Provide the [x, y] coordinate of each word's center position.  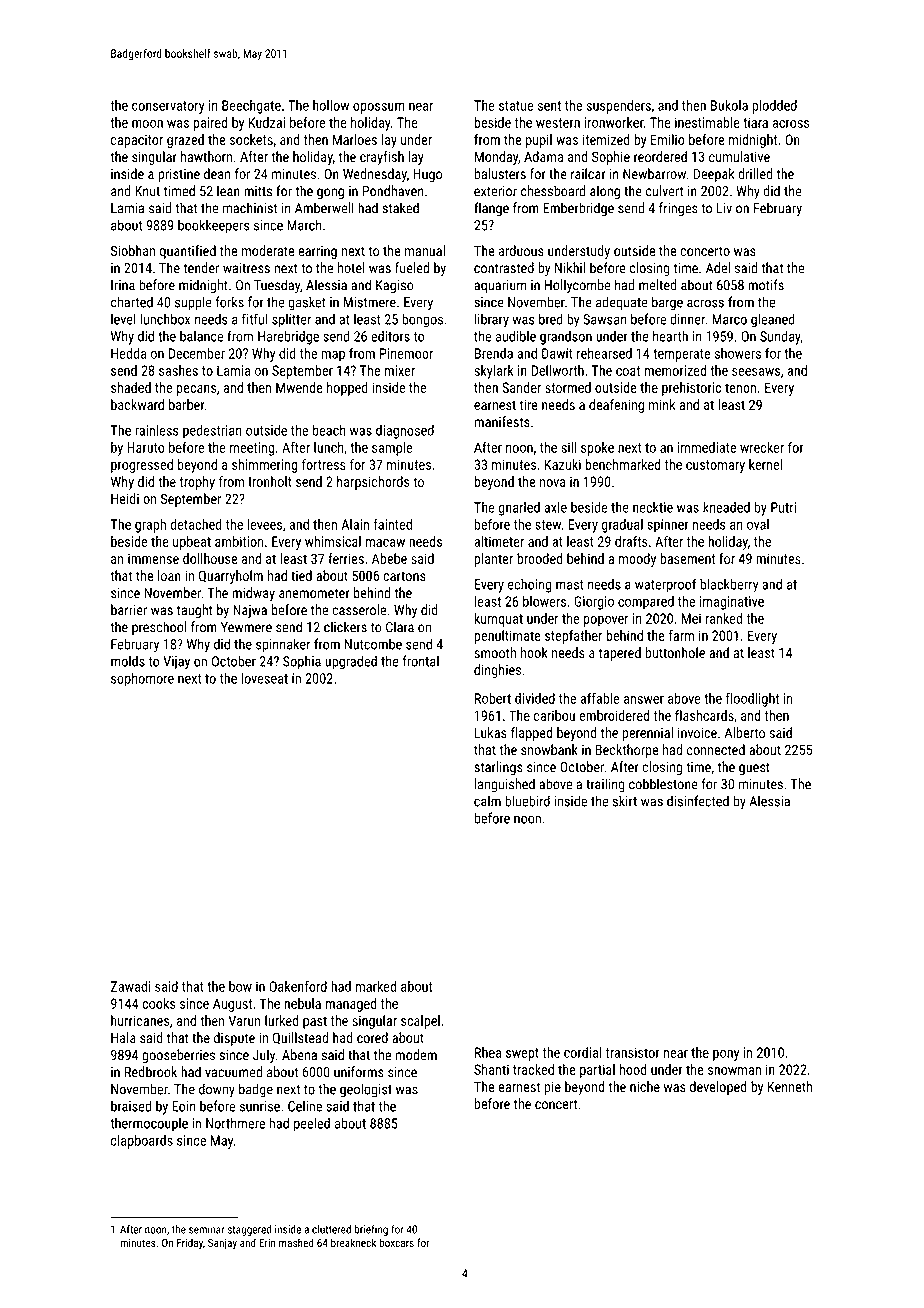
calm [487, 801]
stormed [568, 387]
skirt [625, 801]
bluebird [527, 801]
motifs [766, 285]
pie [553, 1088]
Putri [783, 507]
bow [240, 986]
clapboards [142, 1142]
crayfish [382, 158]
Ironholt [270, 481]
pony [726, 1055]
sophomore [142, 680]
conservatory [168, 107]
